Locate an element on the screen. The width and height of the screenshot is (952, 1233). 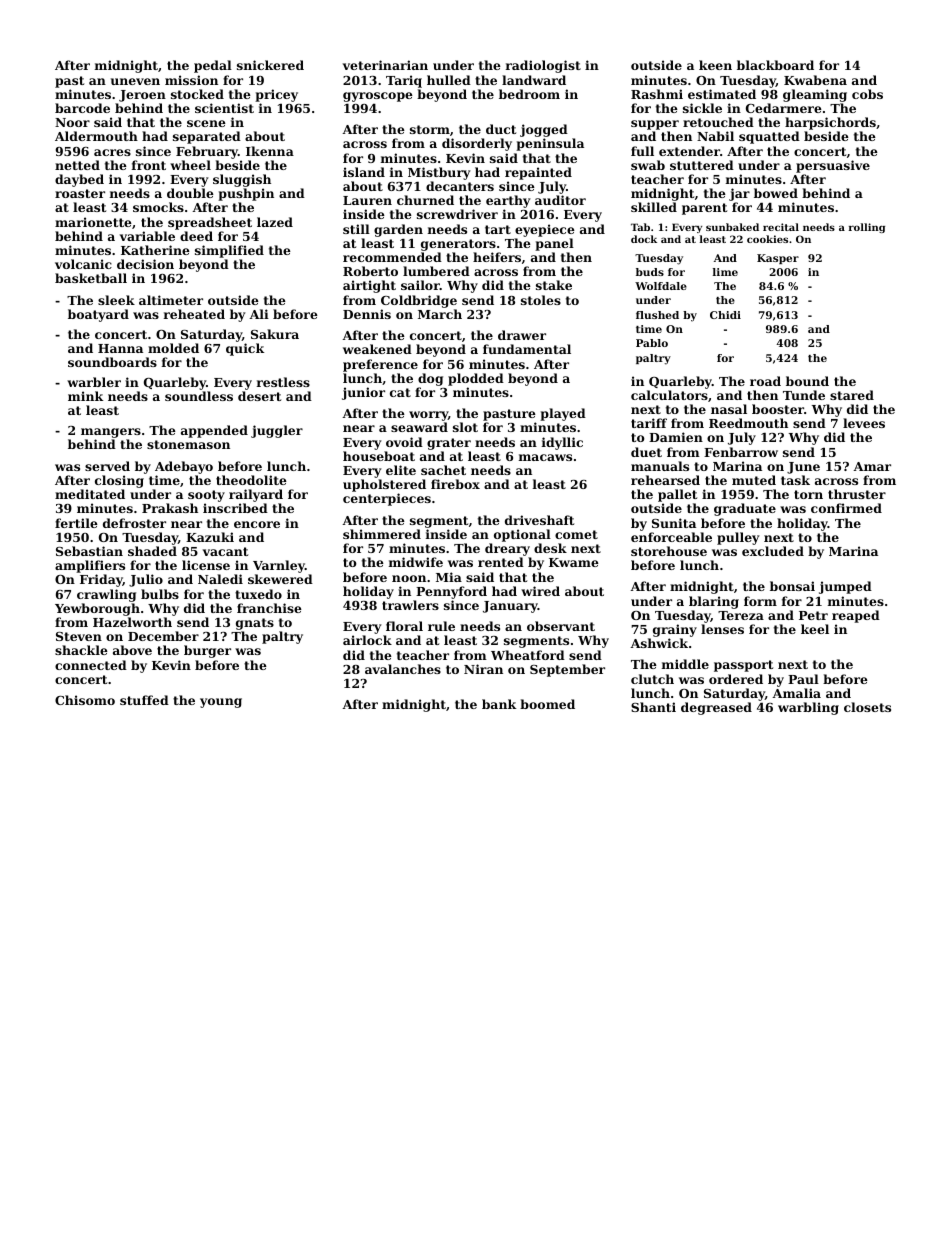
smocks is located at coordinates (158, 207).
